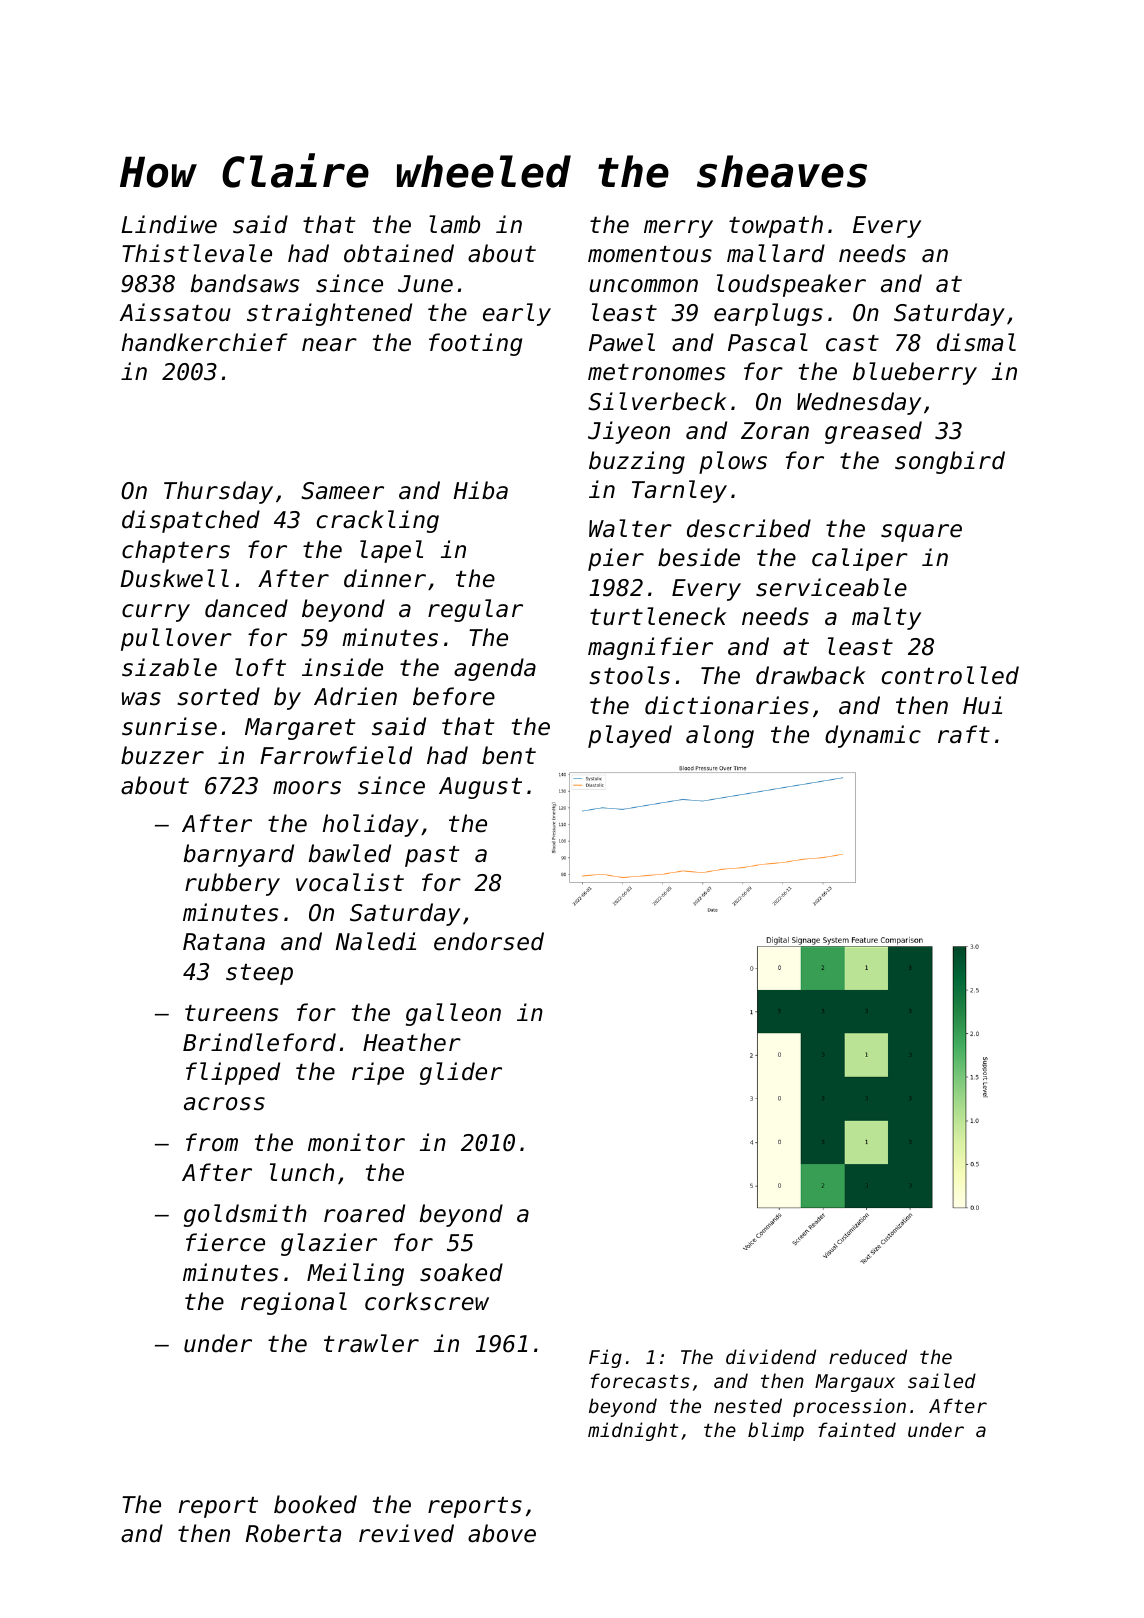 Image resolution: width=1144 pixels, height=1618 pixels. What do you see at coordinates (768, 314) in the document?
I see `earplugs` at bounding box center [768, 314].
